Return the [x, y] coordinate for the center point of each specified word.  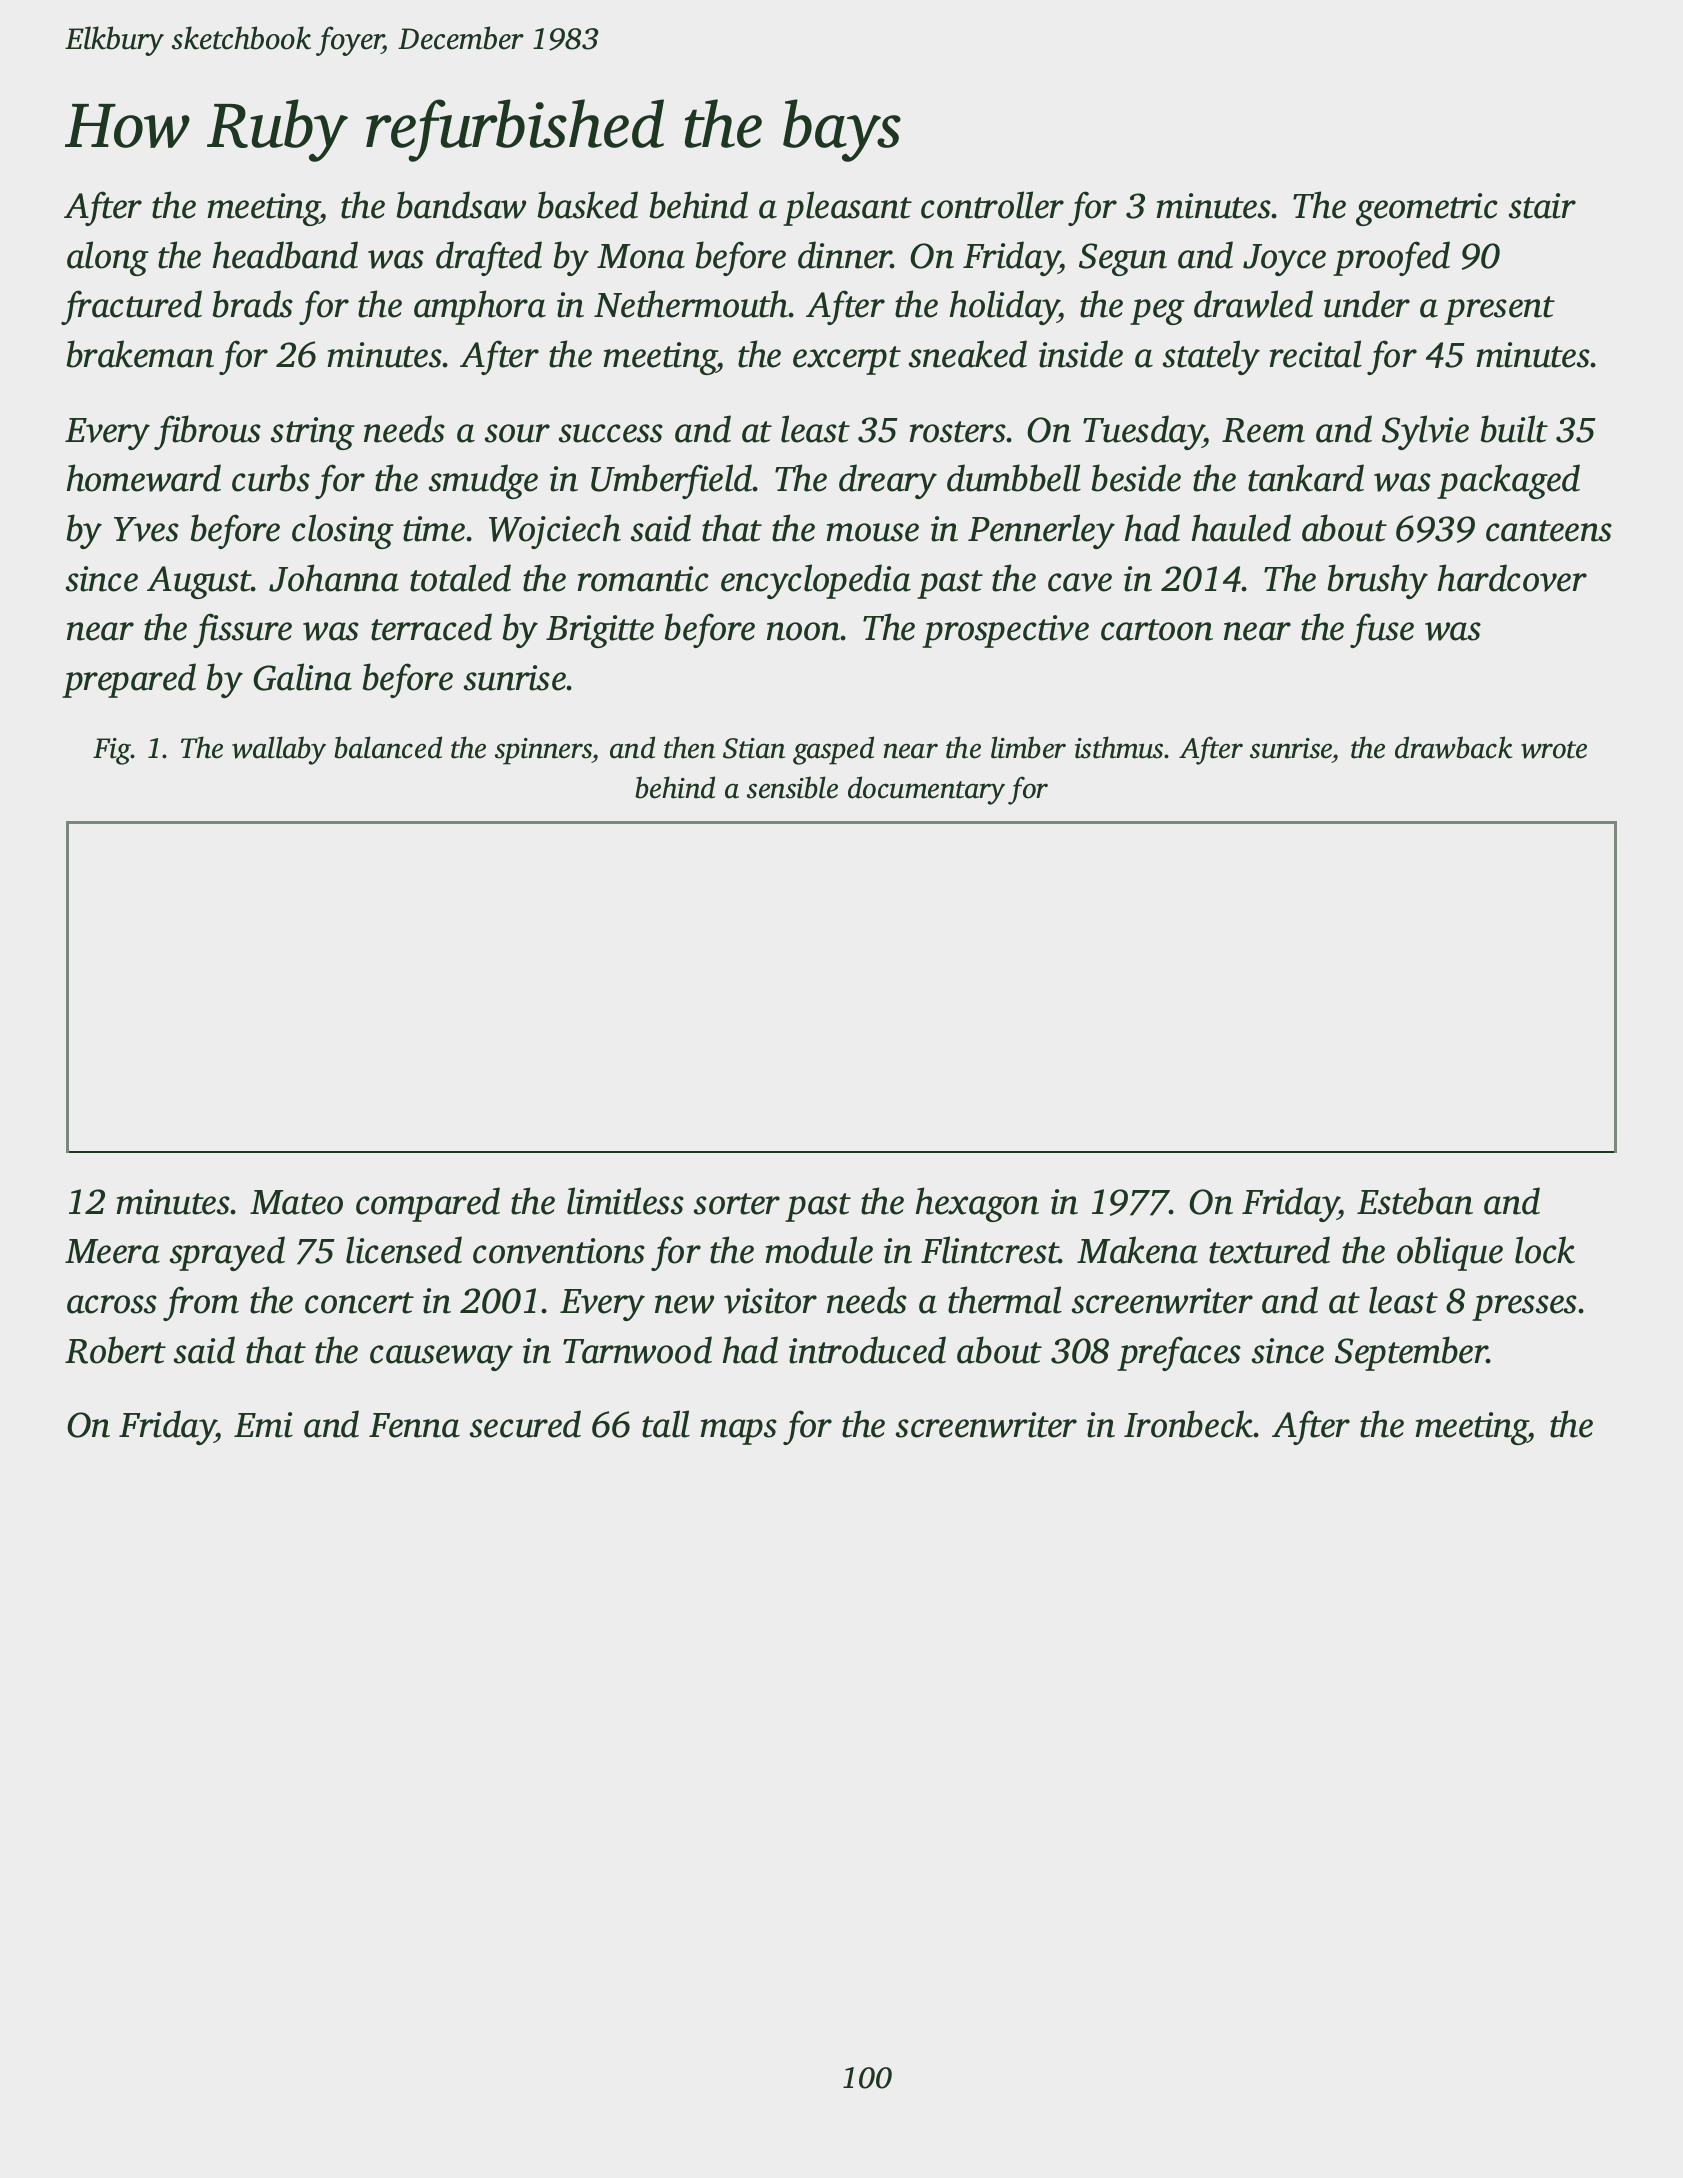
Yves [146, 529]
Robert [115, 1350]
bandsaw [461, 205]
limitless [625, 1201]
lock [1545, 1250]
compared [428, 1204]
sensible [792, 787]
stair [1542, 206]
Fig [112, 751]
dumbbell [1014, 478]
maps [739, 1432]
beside [1136, 478]
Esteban [1415, 1201]
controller [992, 205]
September [1411, 1353]
